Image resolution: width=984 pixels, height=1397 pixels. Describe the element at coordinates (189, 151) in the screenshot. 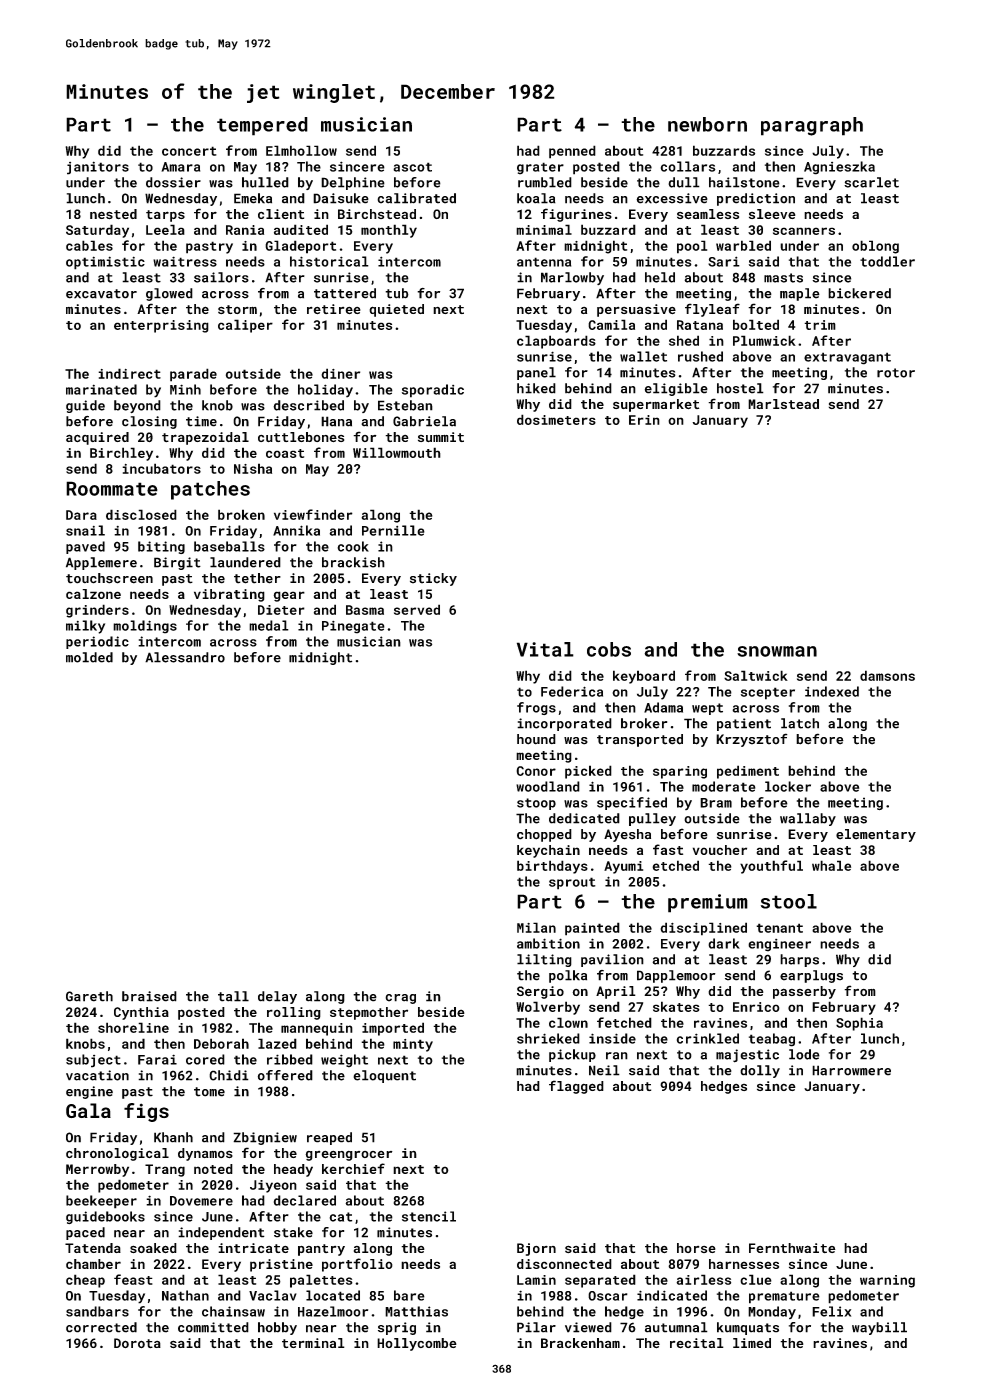

I see `concert` at that location.
